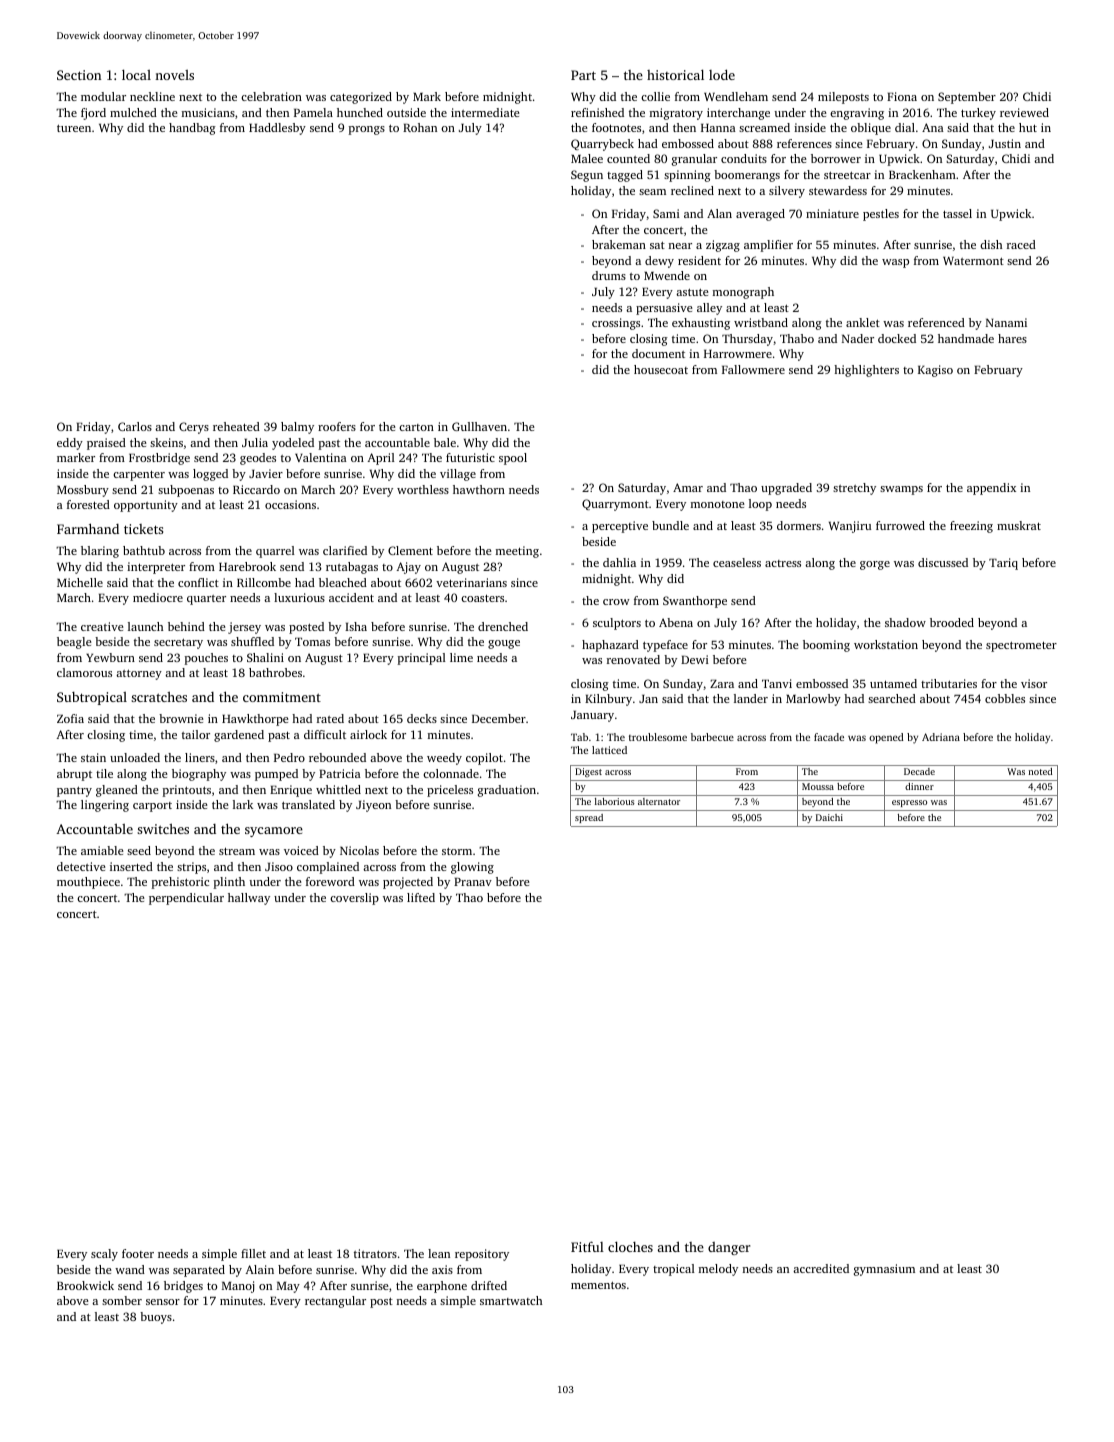 This document has width=1114, height=1442. Describe the element at coordinates (513, 459) in the document. I see `spool` at that location.
